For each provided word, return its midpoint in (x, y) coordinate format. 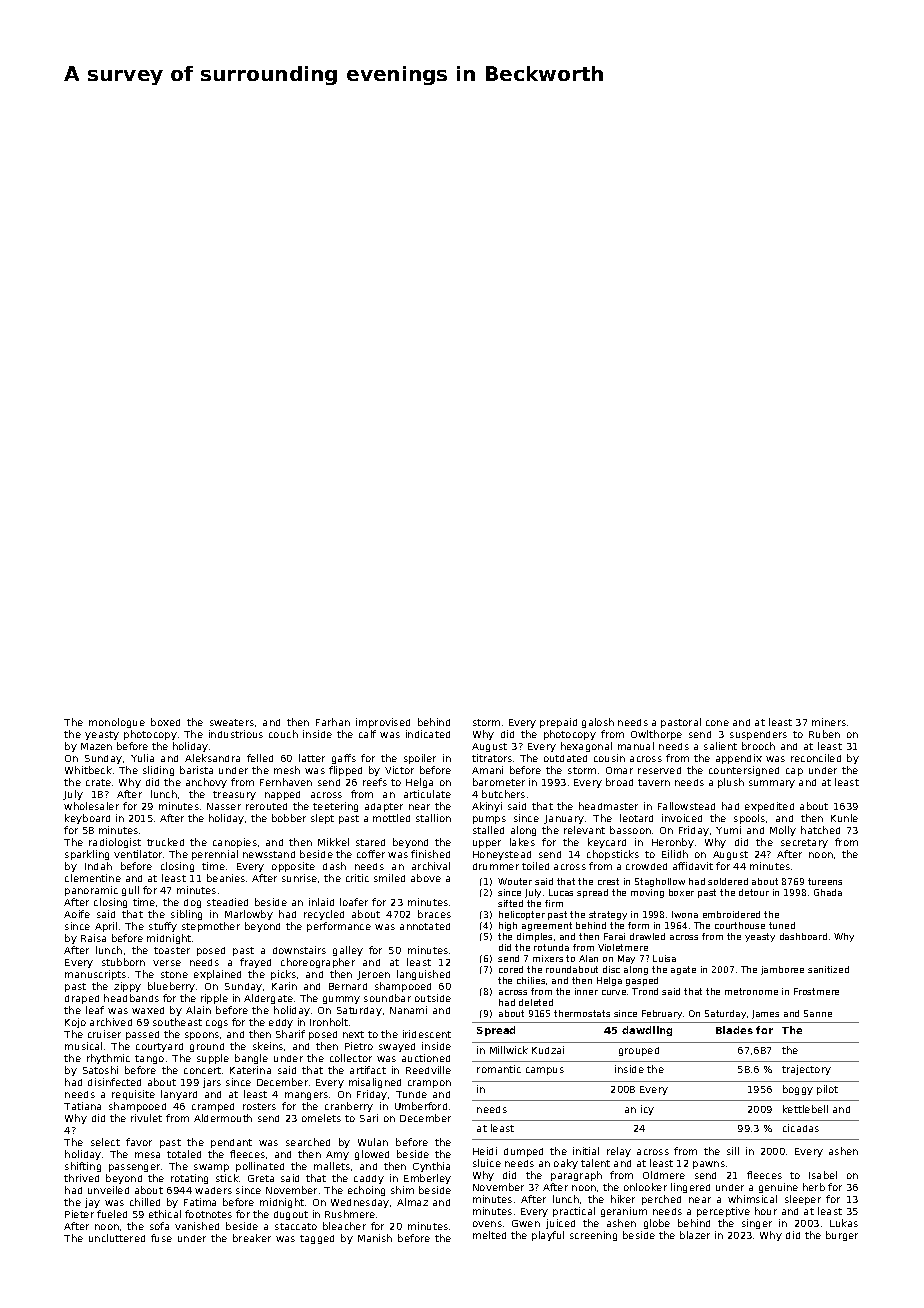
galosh (598, 723)
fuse (161, 1238)
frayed (255, 963)
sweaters (232, 722)
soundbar (387, 998)
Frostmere (816, 991)
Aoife (77, 914)
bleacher (344, 1226)
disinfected (114, 1082)
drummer (496, 866)
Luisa (664, 958)
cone (717, 723)
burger (842, 1236)
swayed (397, 1047)
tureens (825, 881)
